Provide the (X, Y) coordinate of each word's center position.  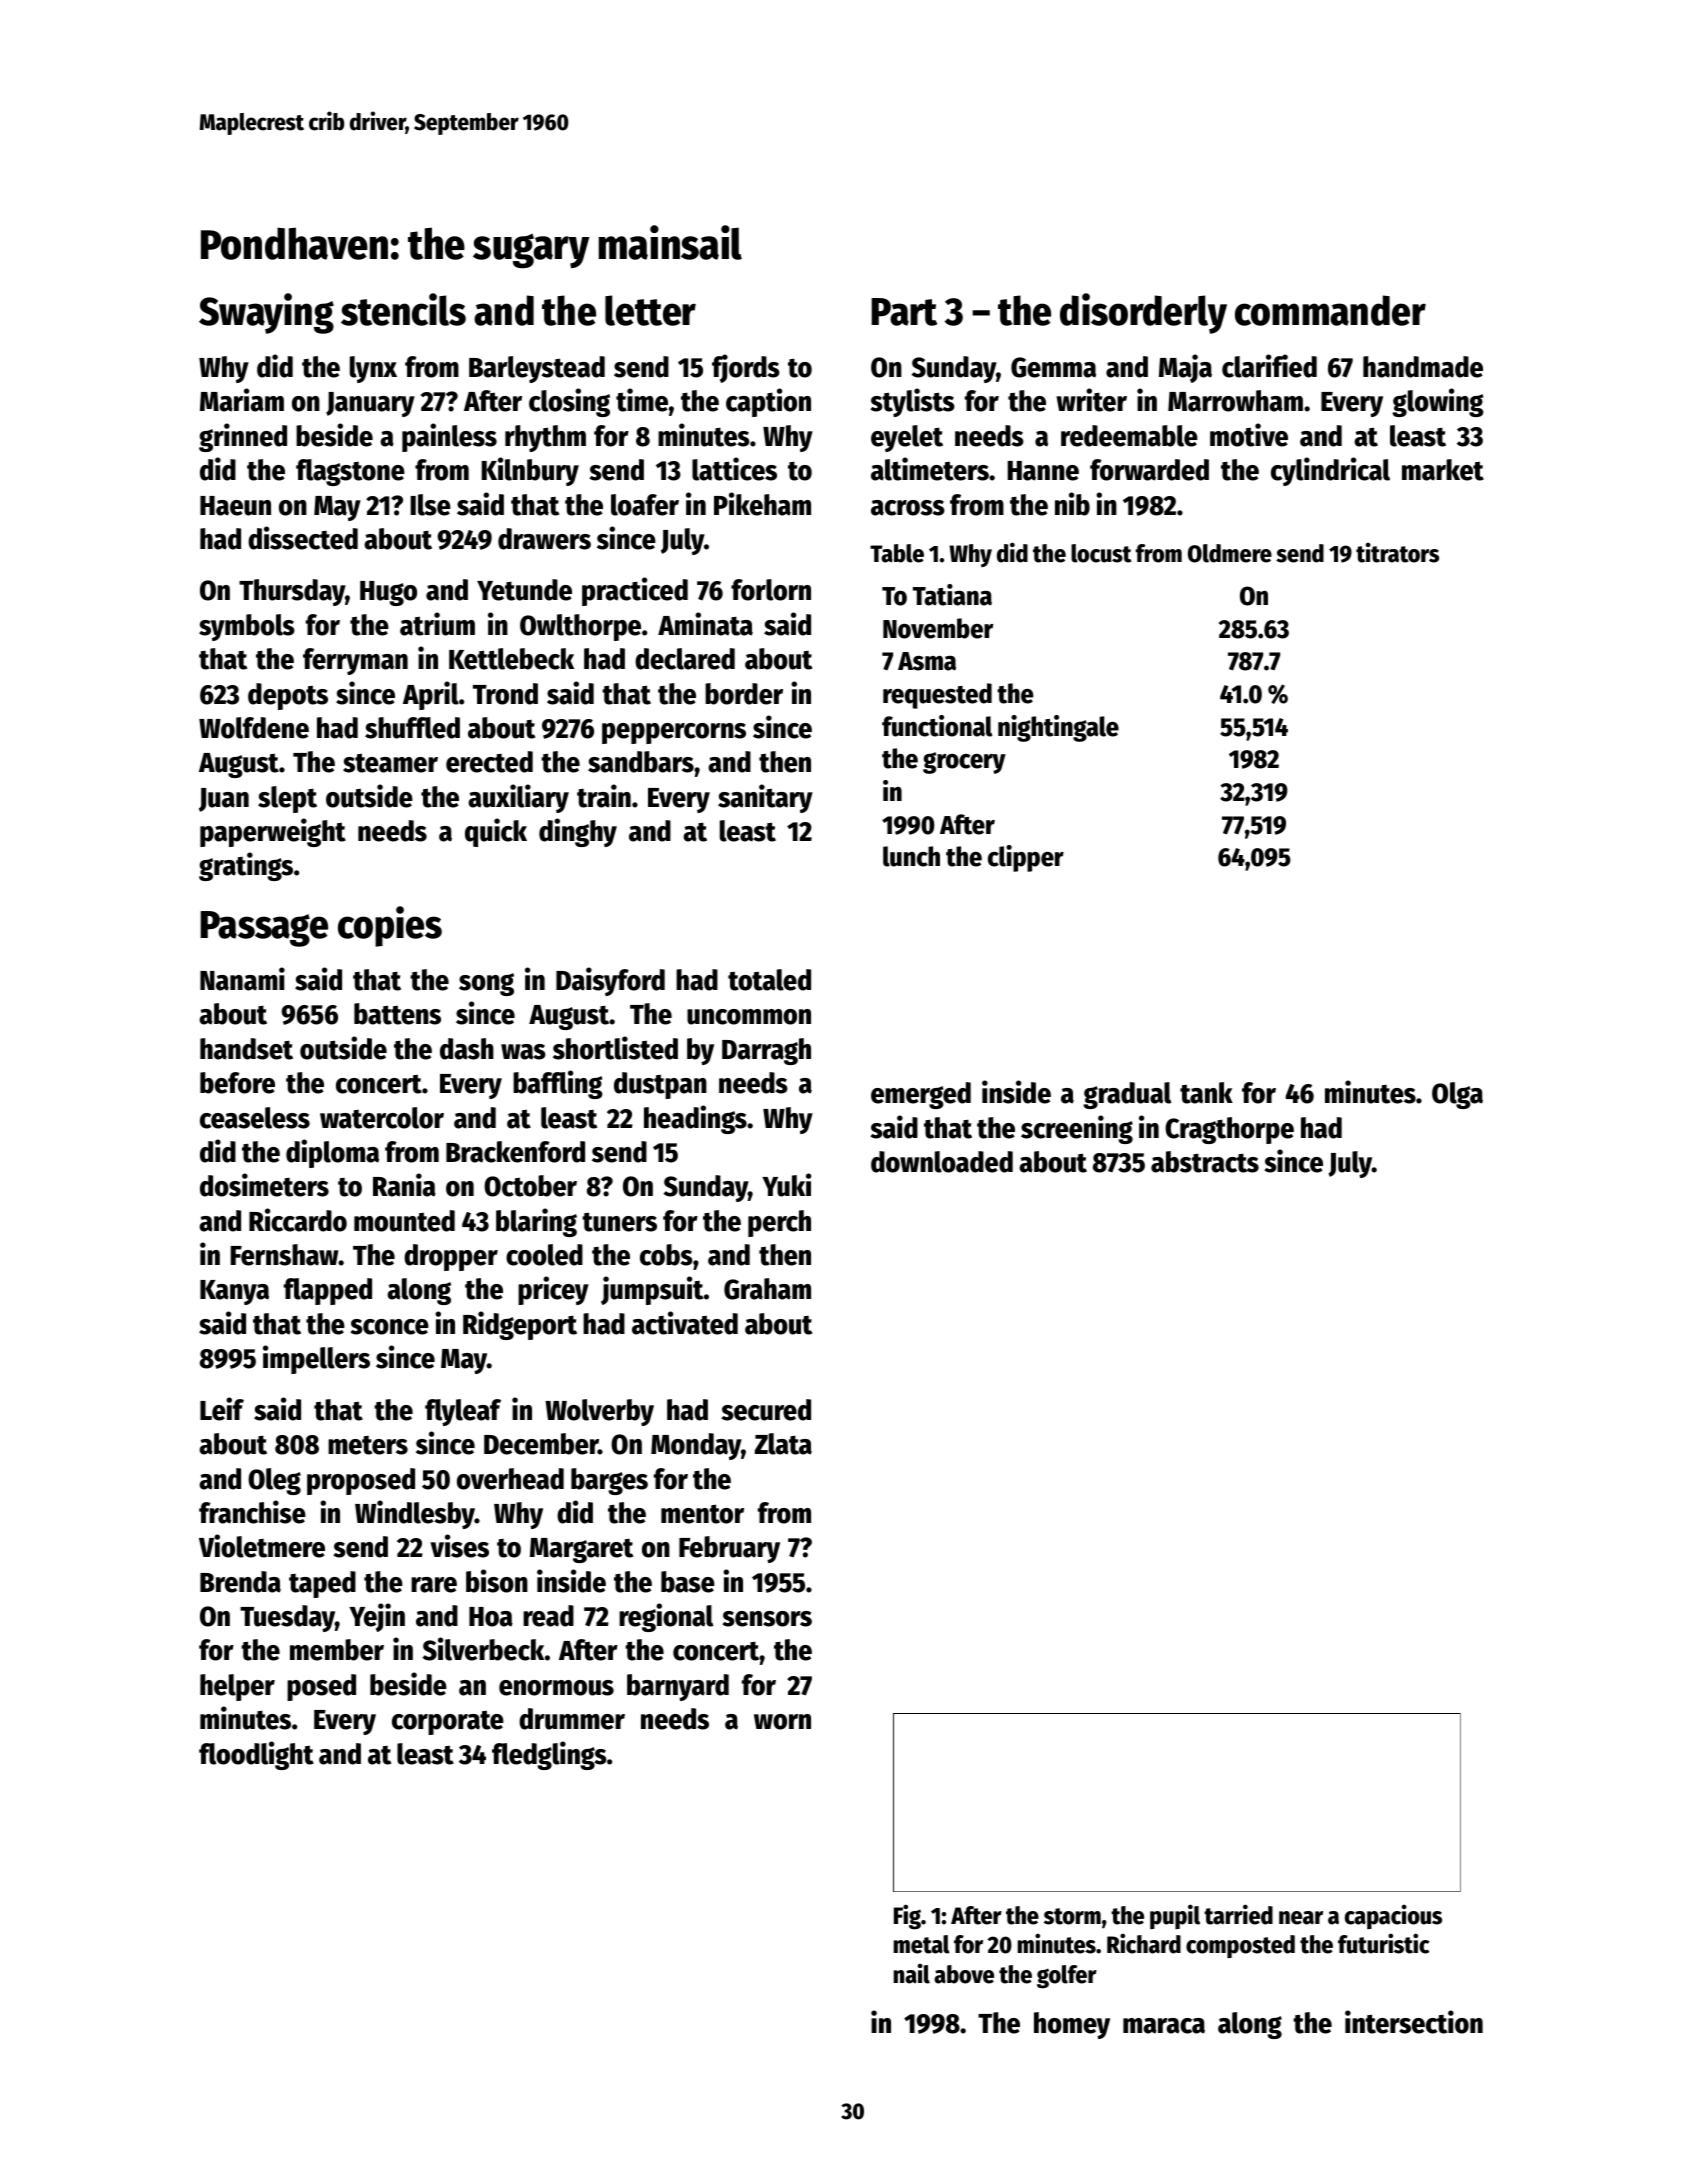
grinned (243, 437)
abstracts (1205, 1162)
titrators (1397, 552)
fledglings (549, 1755)
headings (695, 1119)
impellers (316, 1359)
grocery (964, 763)
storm (1072, 1916)
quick (496, 832)
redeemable (1129, 436)
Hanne (1043, 471)
